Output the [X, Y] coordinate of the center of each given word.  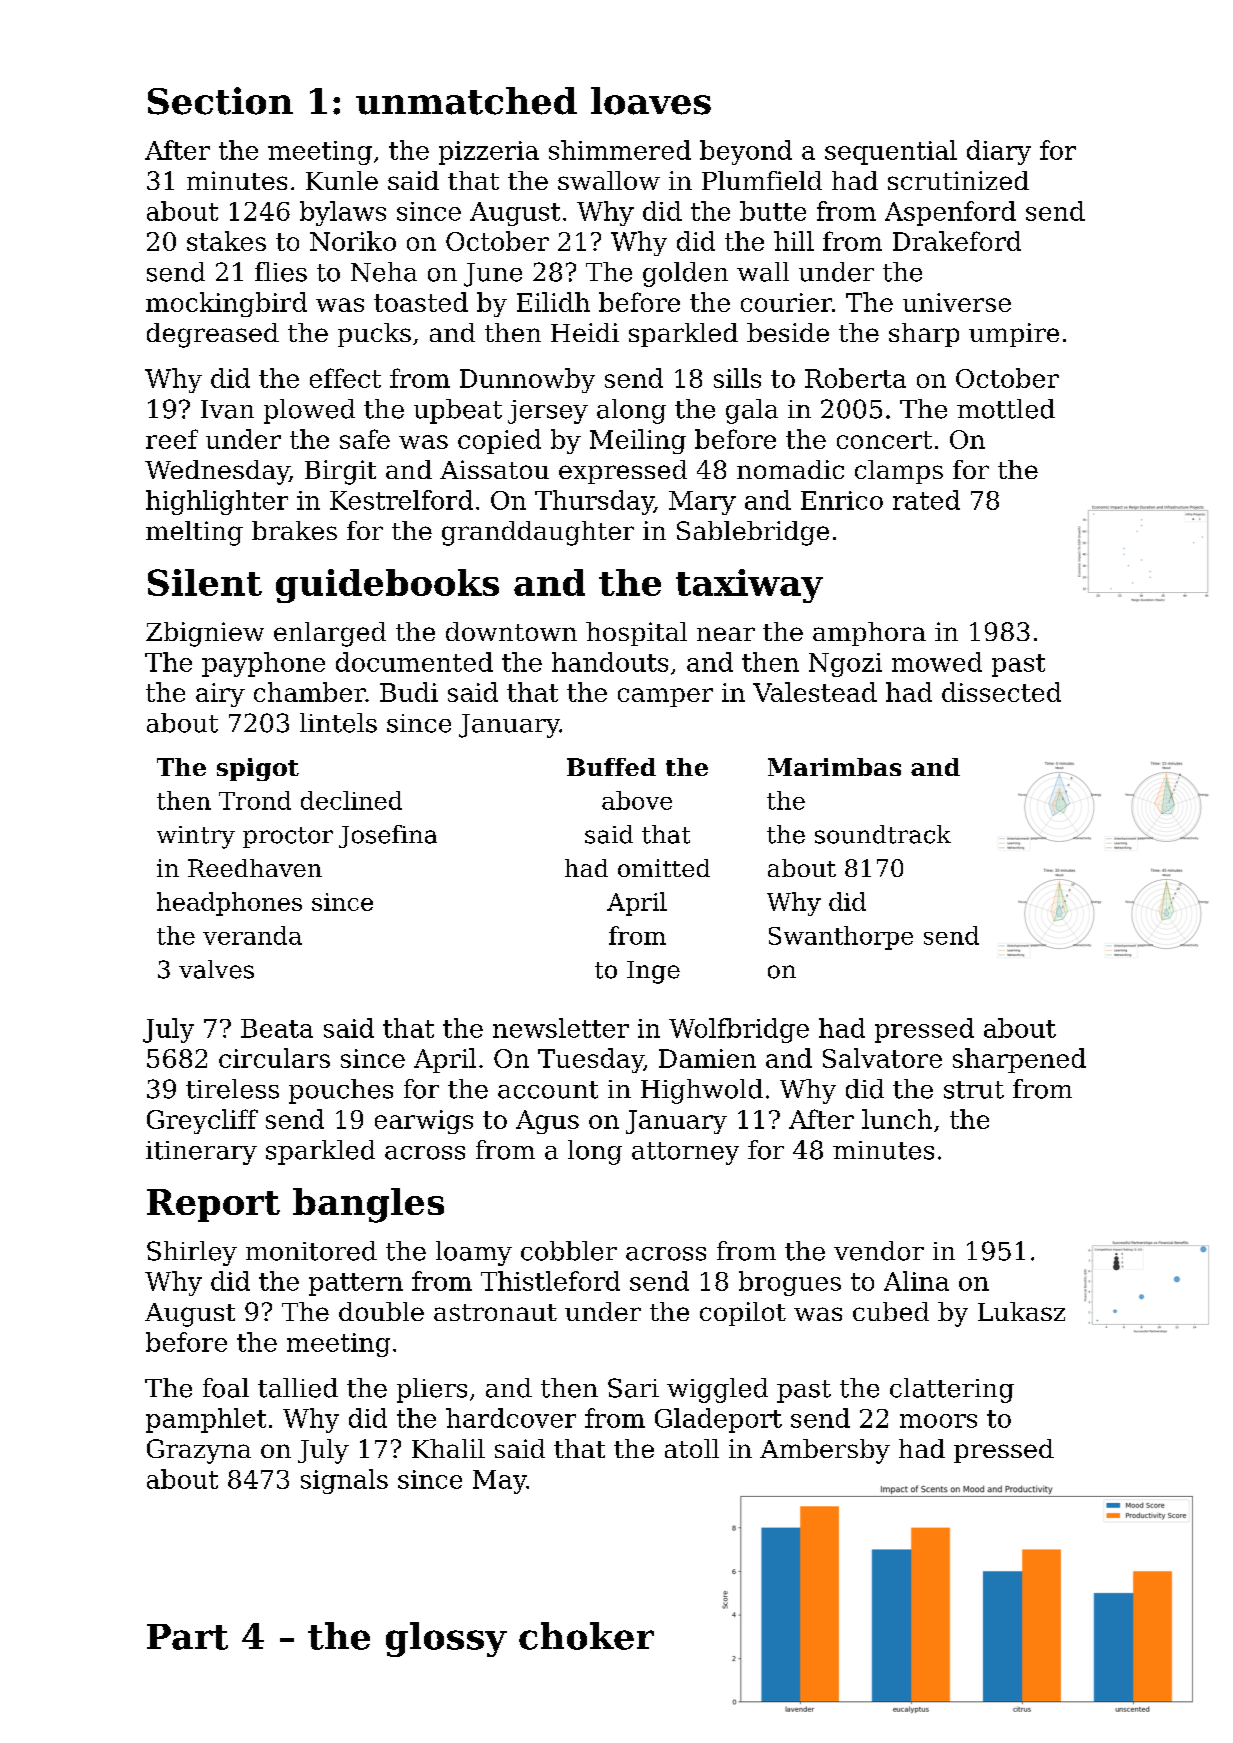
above [637, 800]
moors [938, 1421]
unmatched [466, 101]
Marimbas [834, 767]
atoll [692, 1448]
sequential [891, 152]
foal [226, 1388]
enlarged [330, 634]
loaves [651, 101]
